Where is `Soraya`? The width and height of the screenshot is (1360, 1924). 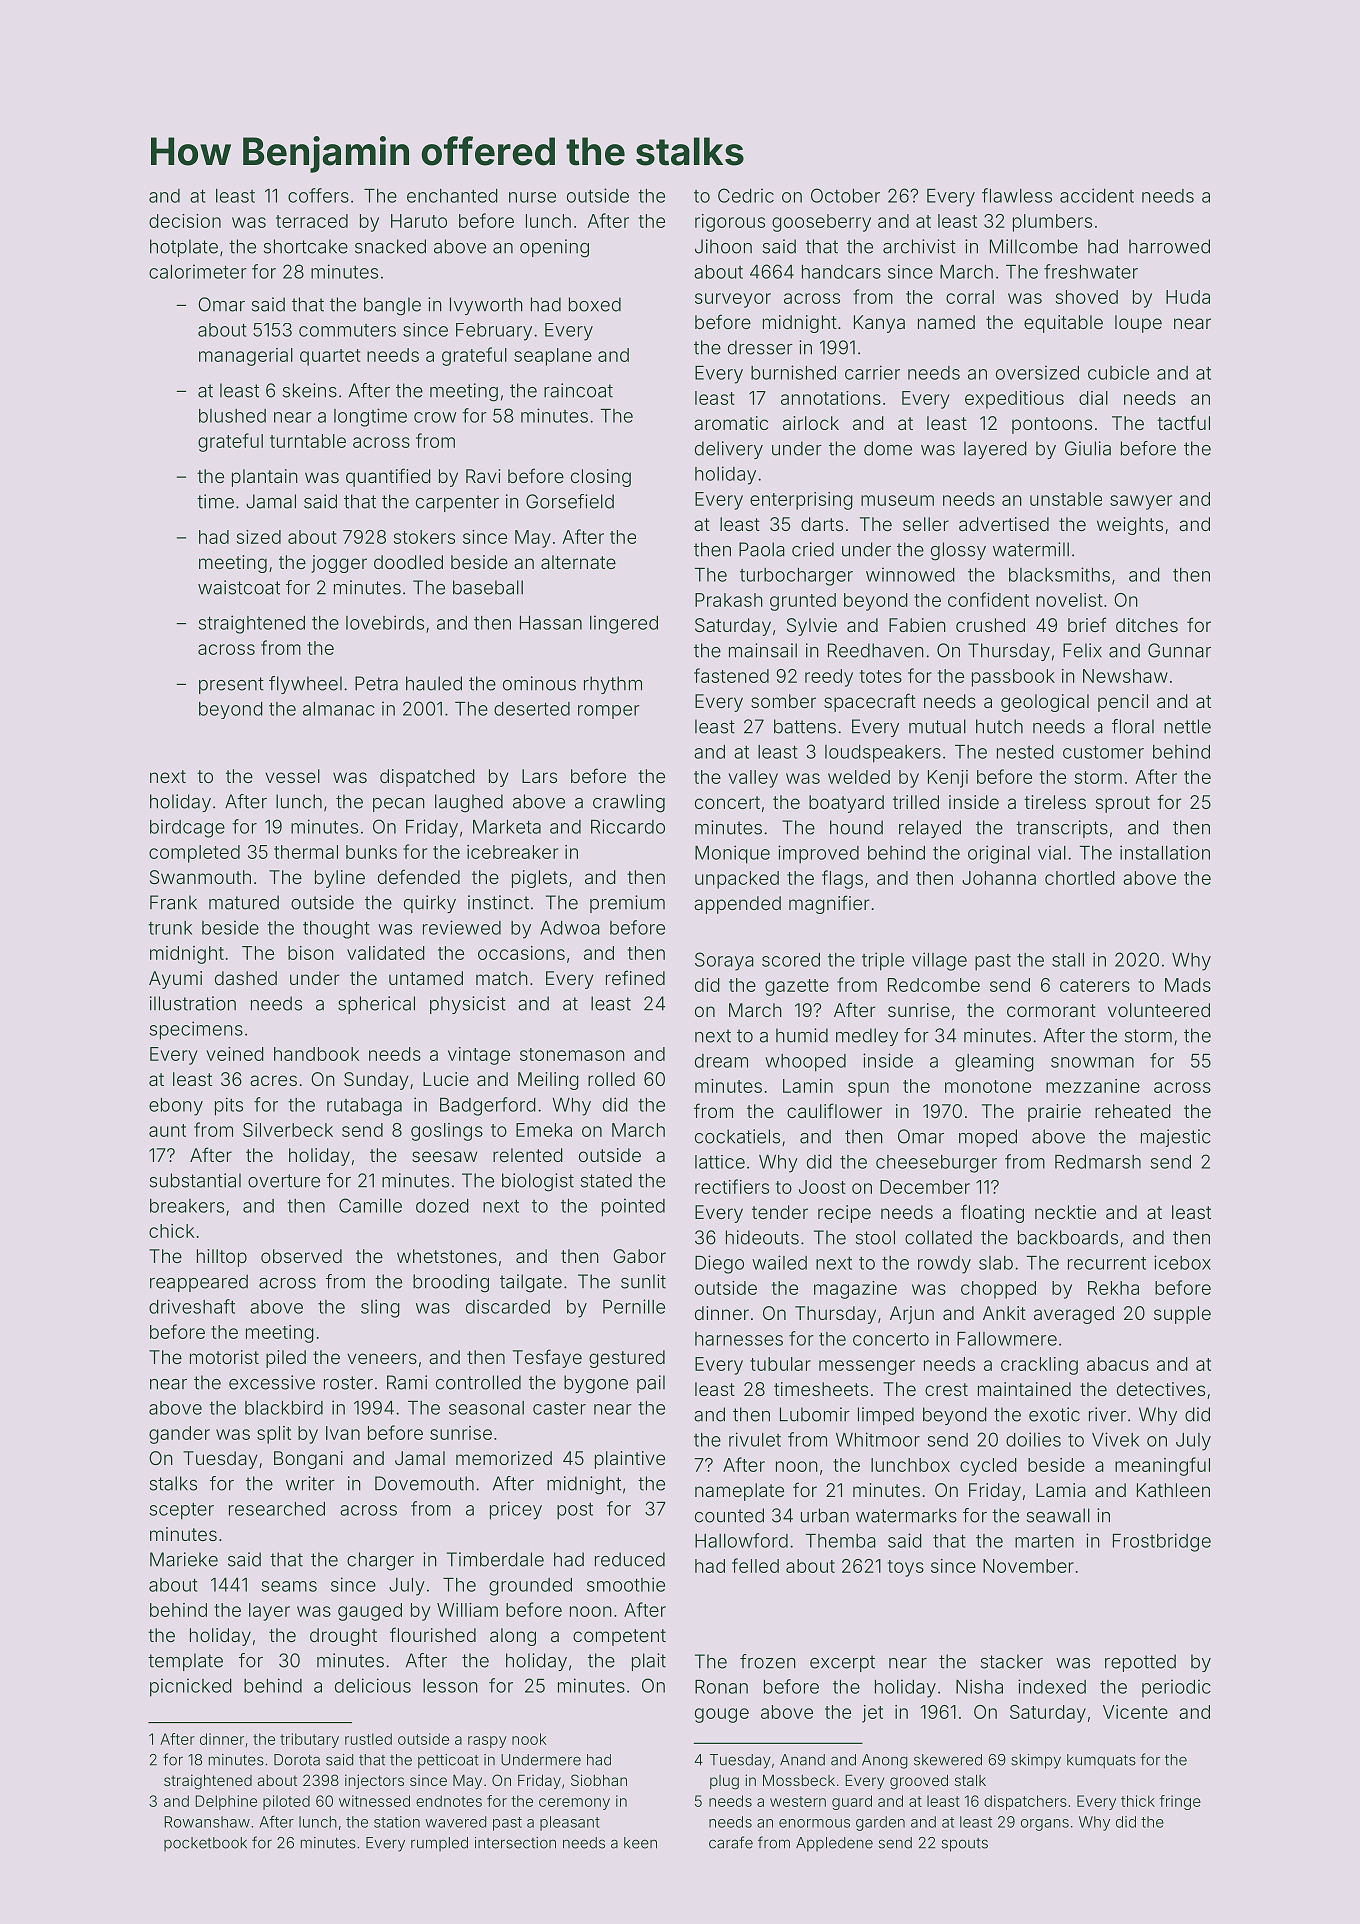
Soraya is located at coordinates (724, 961).
